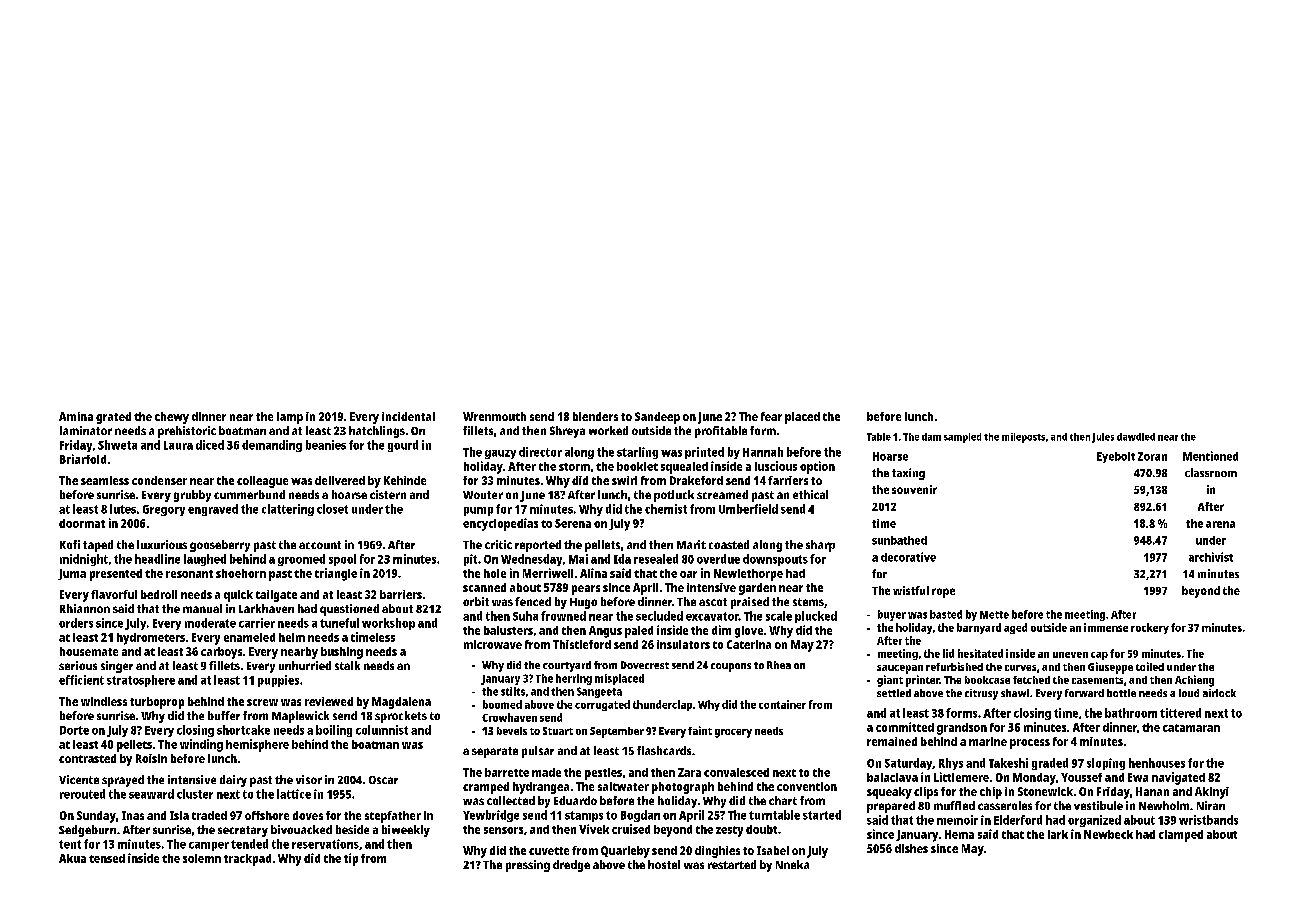 The height and width of the page is (924, 1308). I want to click on fear, so click(771, 416).
